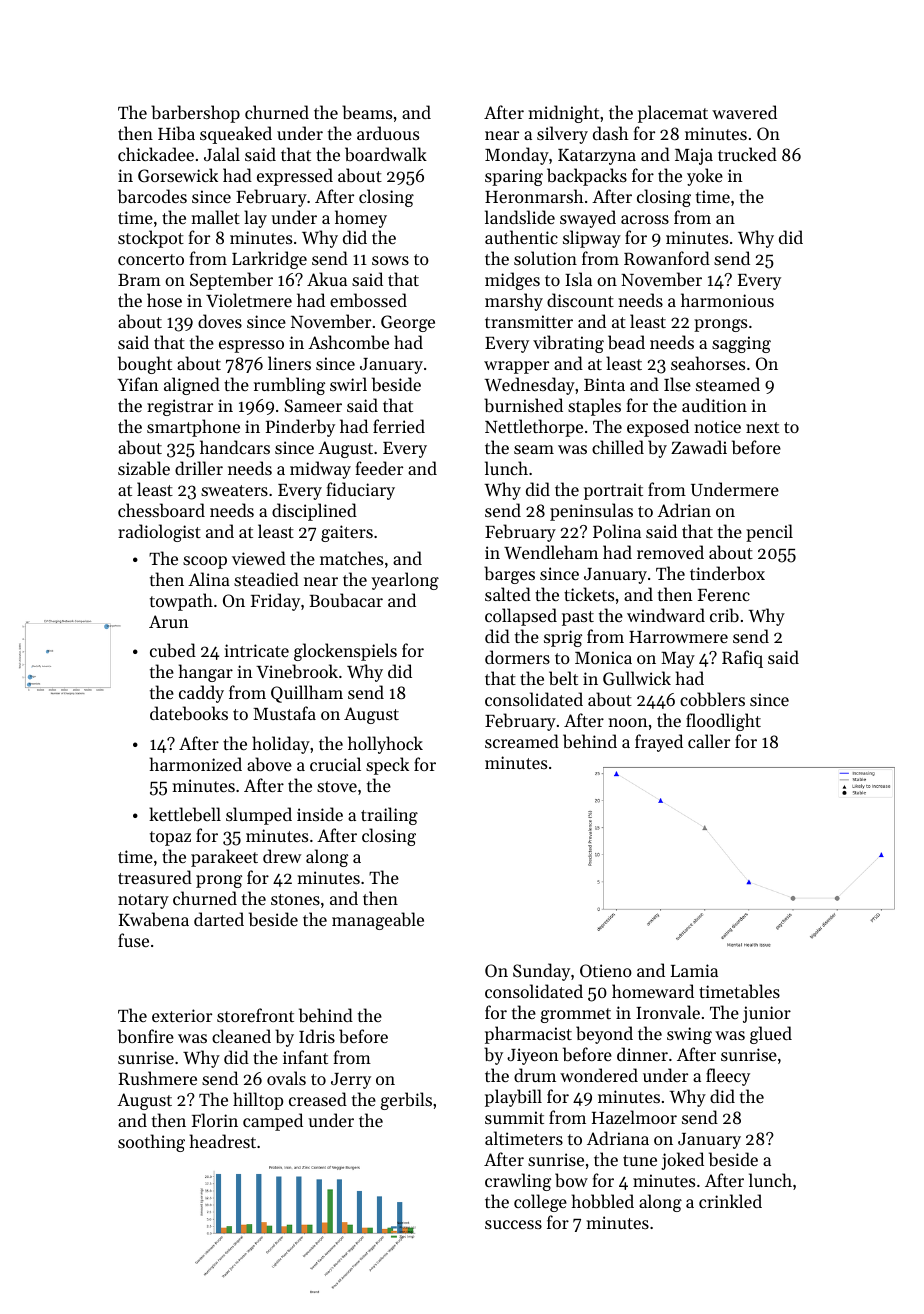 The height and width of the image is (1314, 924). I want to click on headrest, so click(223, 1141).
